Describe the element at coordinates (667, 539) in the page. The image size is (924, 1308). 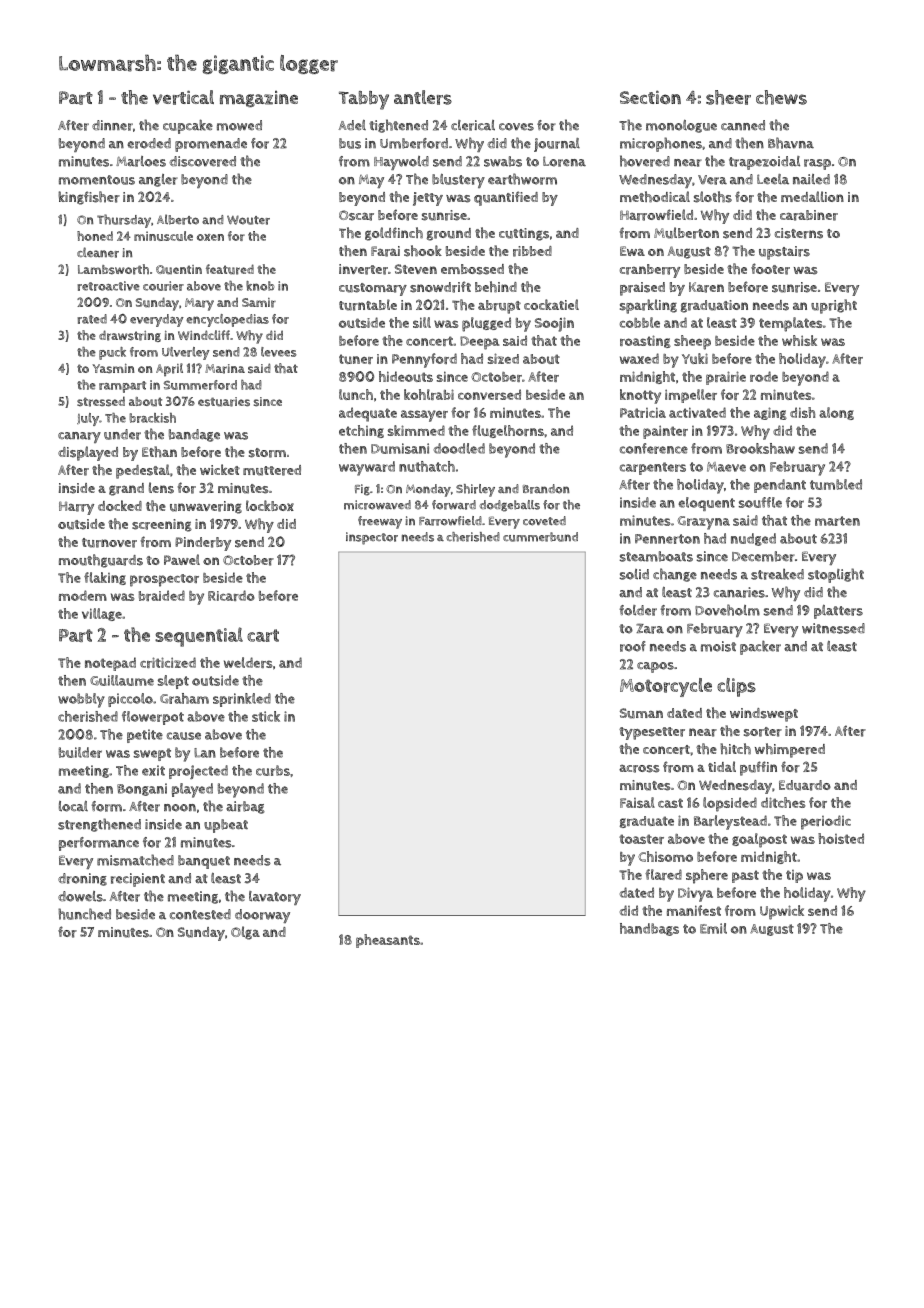
I see `Pennerton` at that location.
